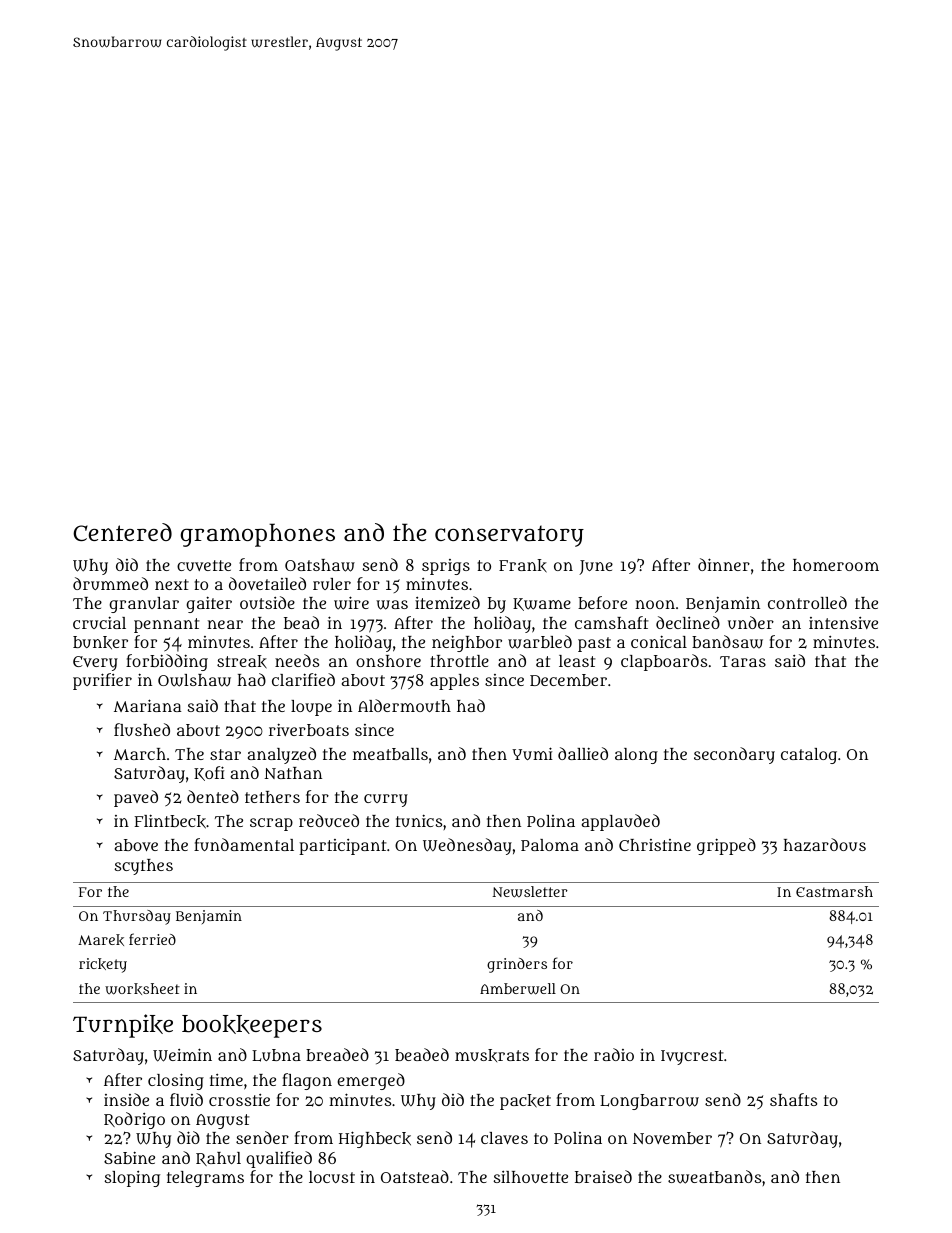 This screenshot has width=952, height=1233. I want to click on silhouette, so click(531, 1177).
